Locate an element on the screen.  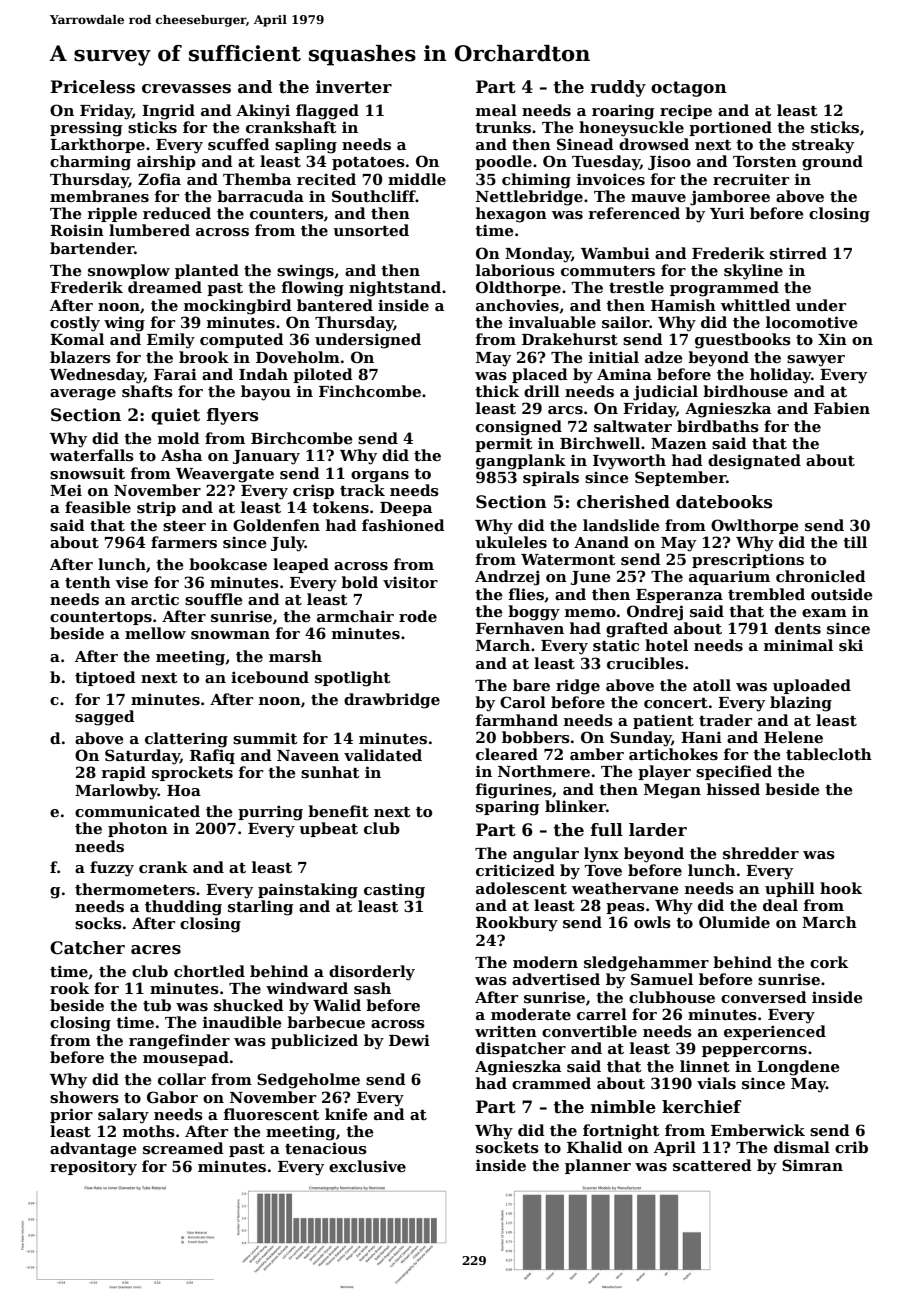
sagged is located at coordinates (105, 718).
